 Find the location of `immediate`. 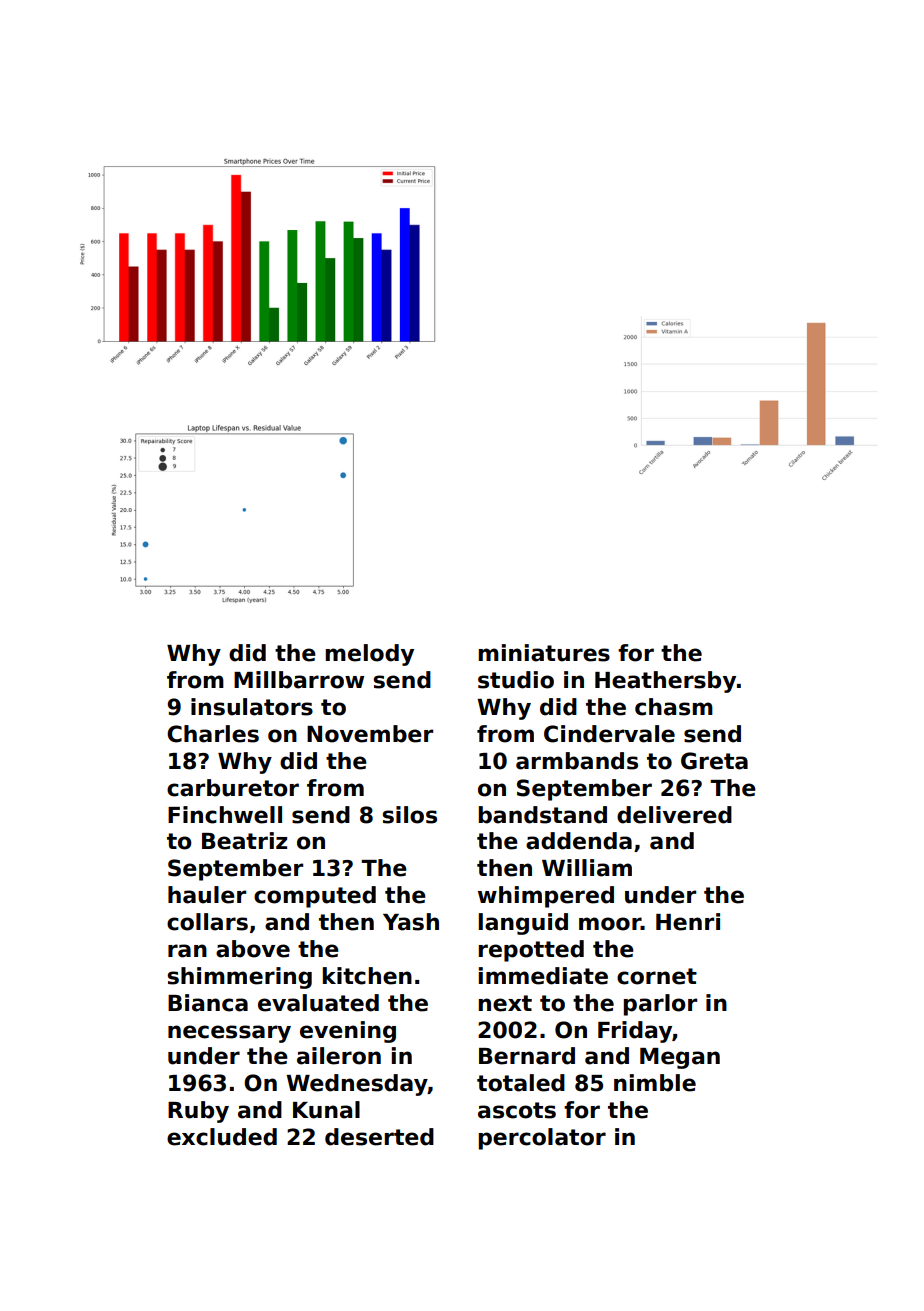

immediate is located at coordinates (543, 976).
